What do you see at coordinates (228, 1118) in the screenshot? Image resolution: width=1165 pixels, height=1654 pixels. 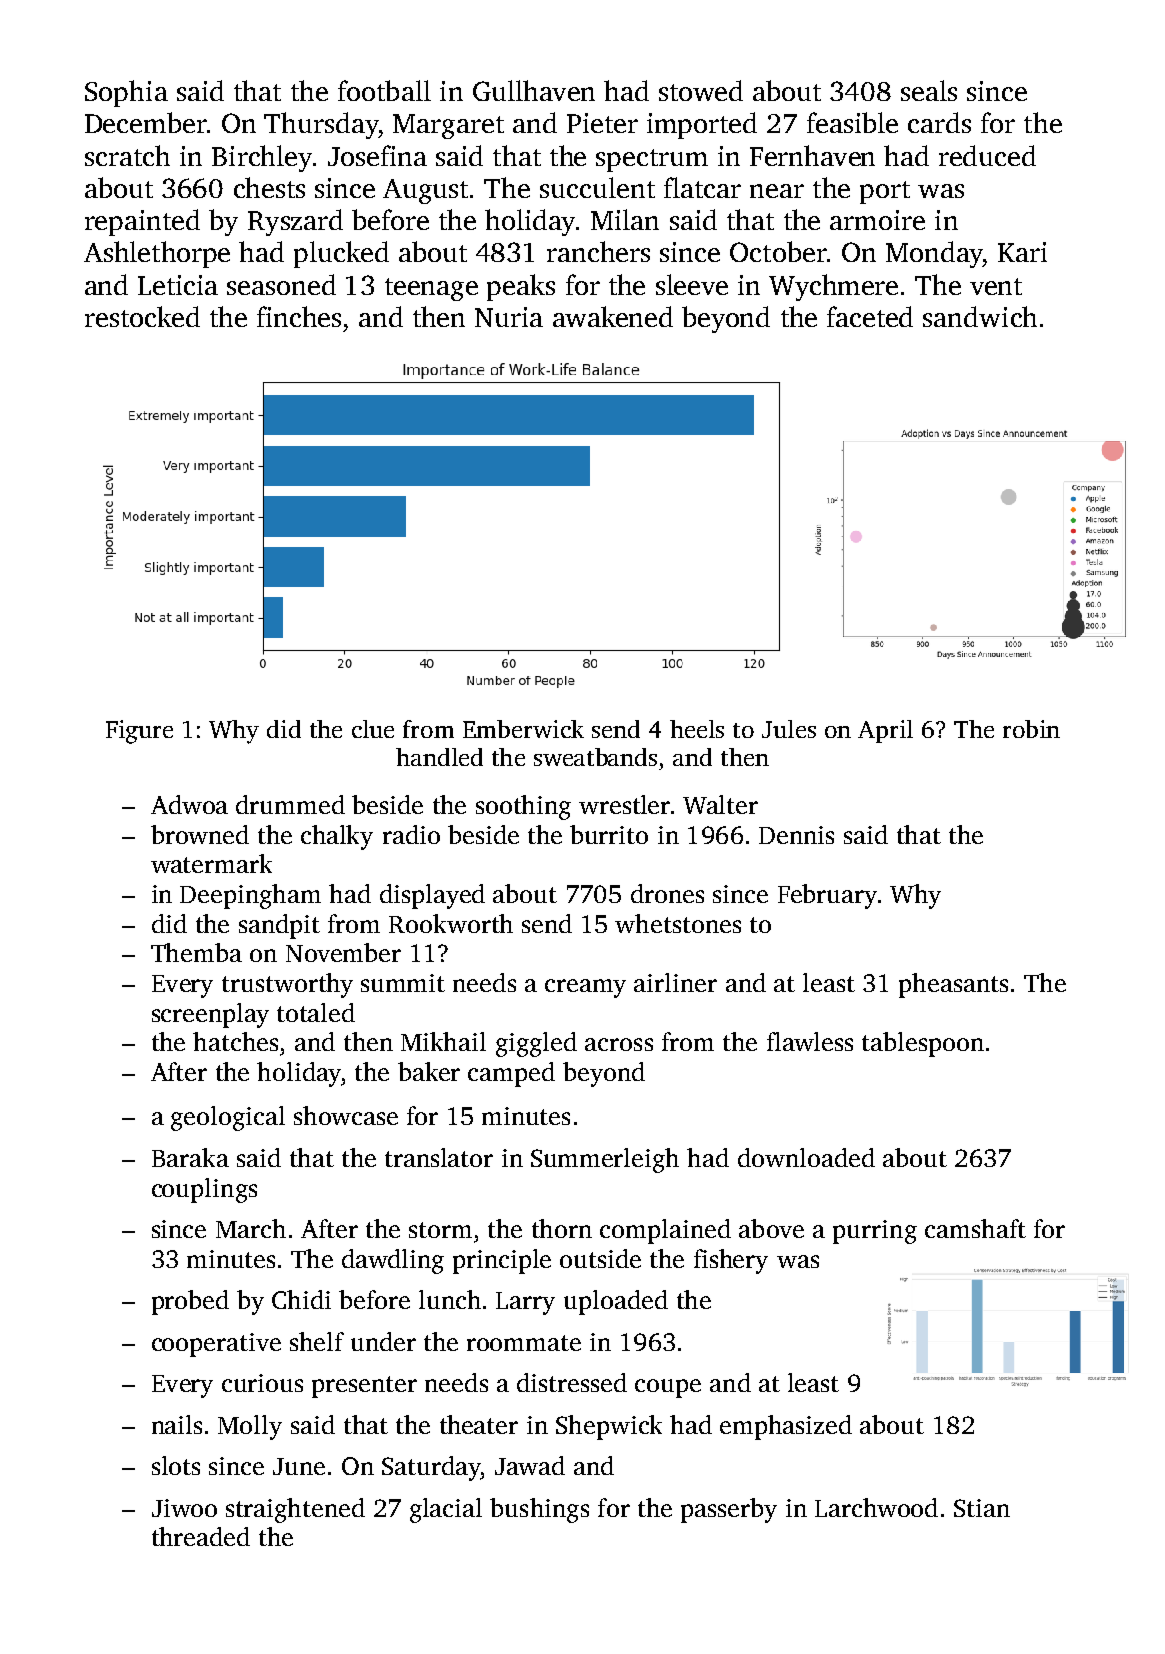 I see `geological` at bounding box center [228, 1118].
